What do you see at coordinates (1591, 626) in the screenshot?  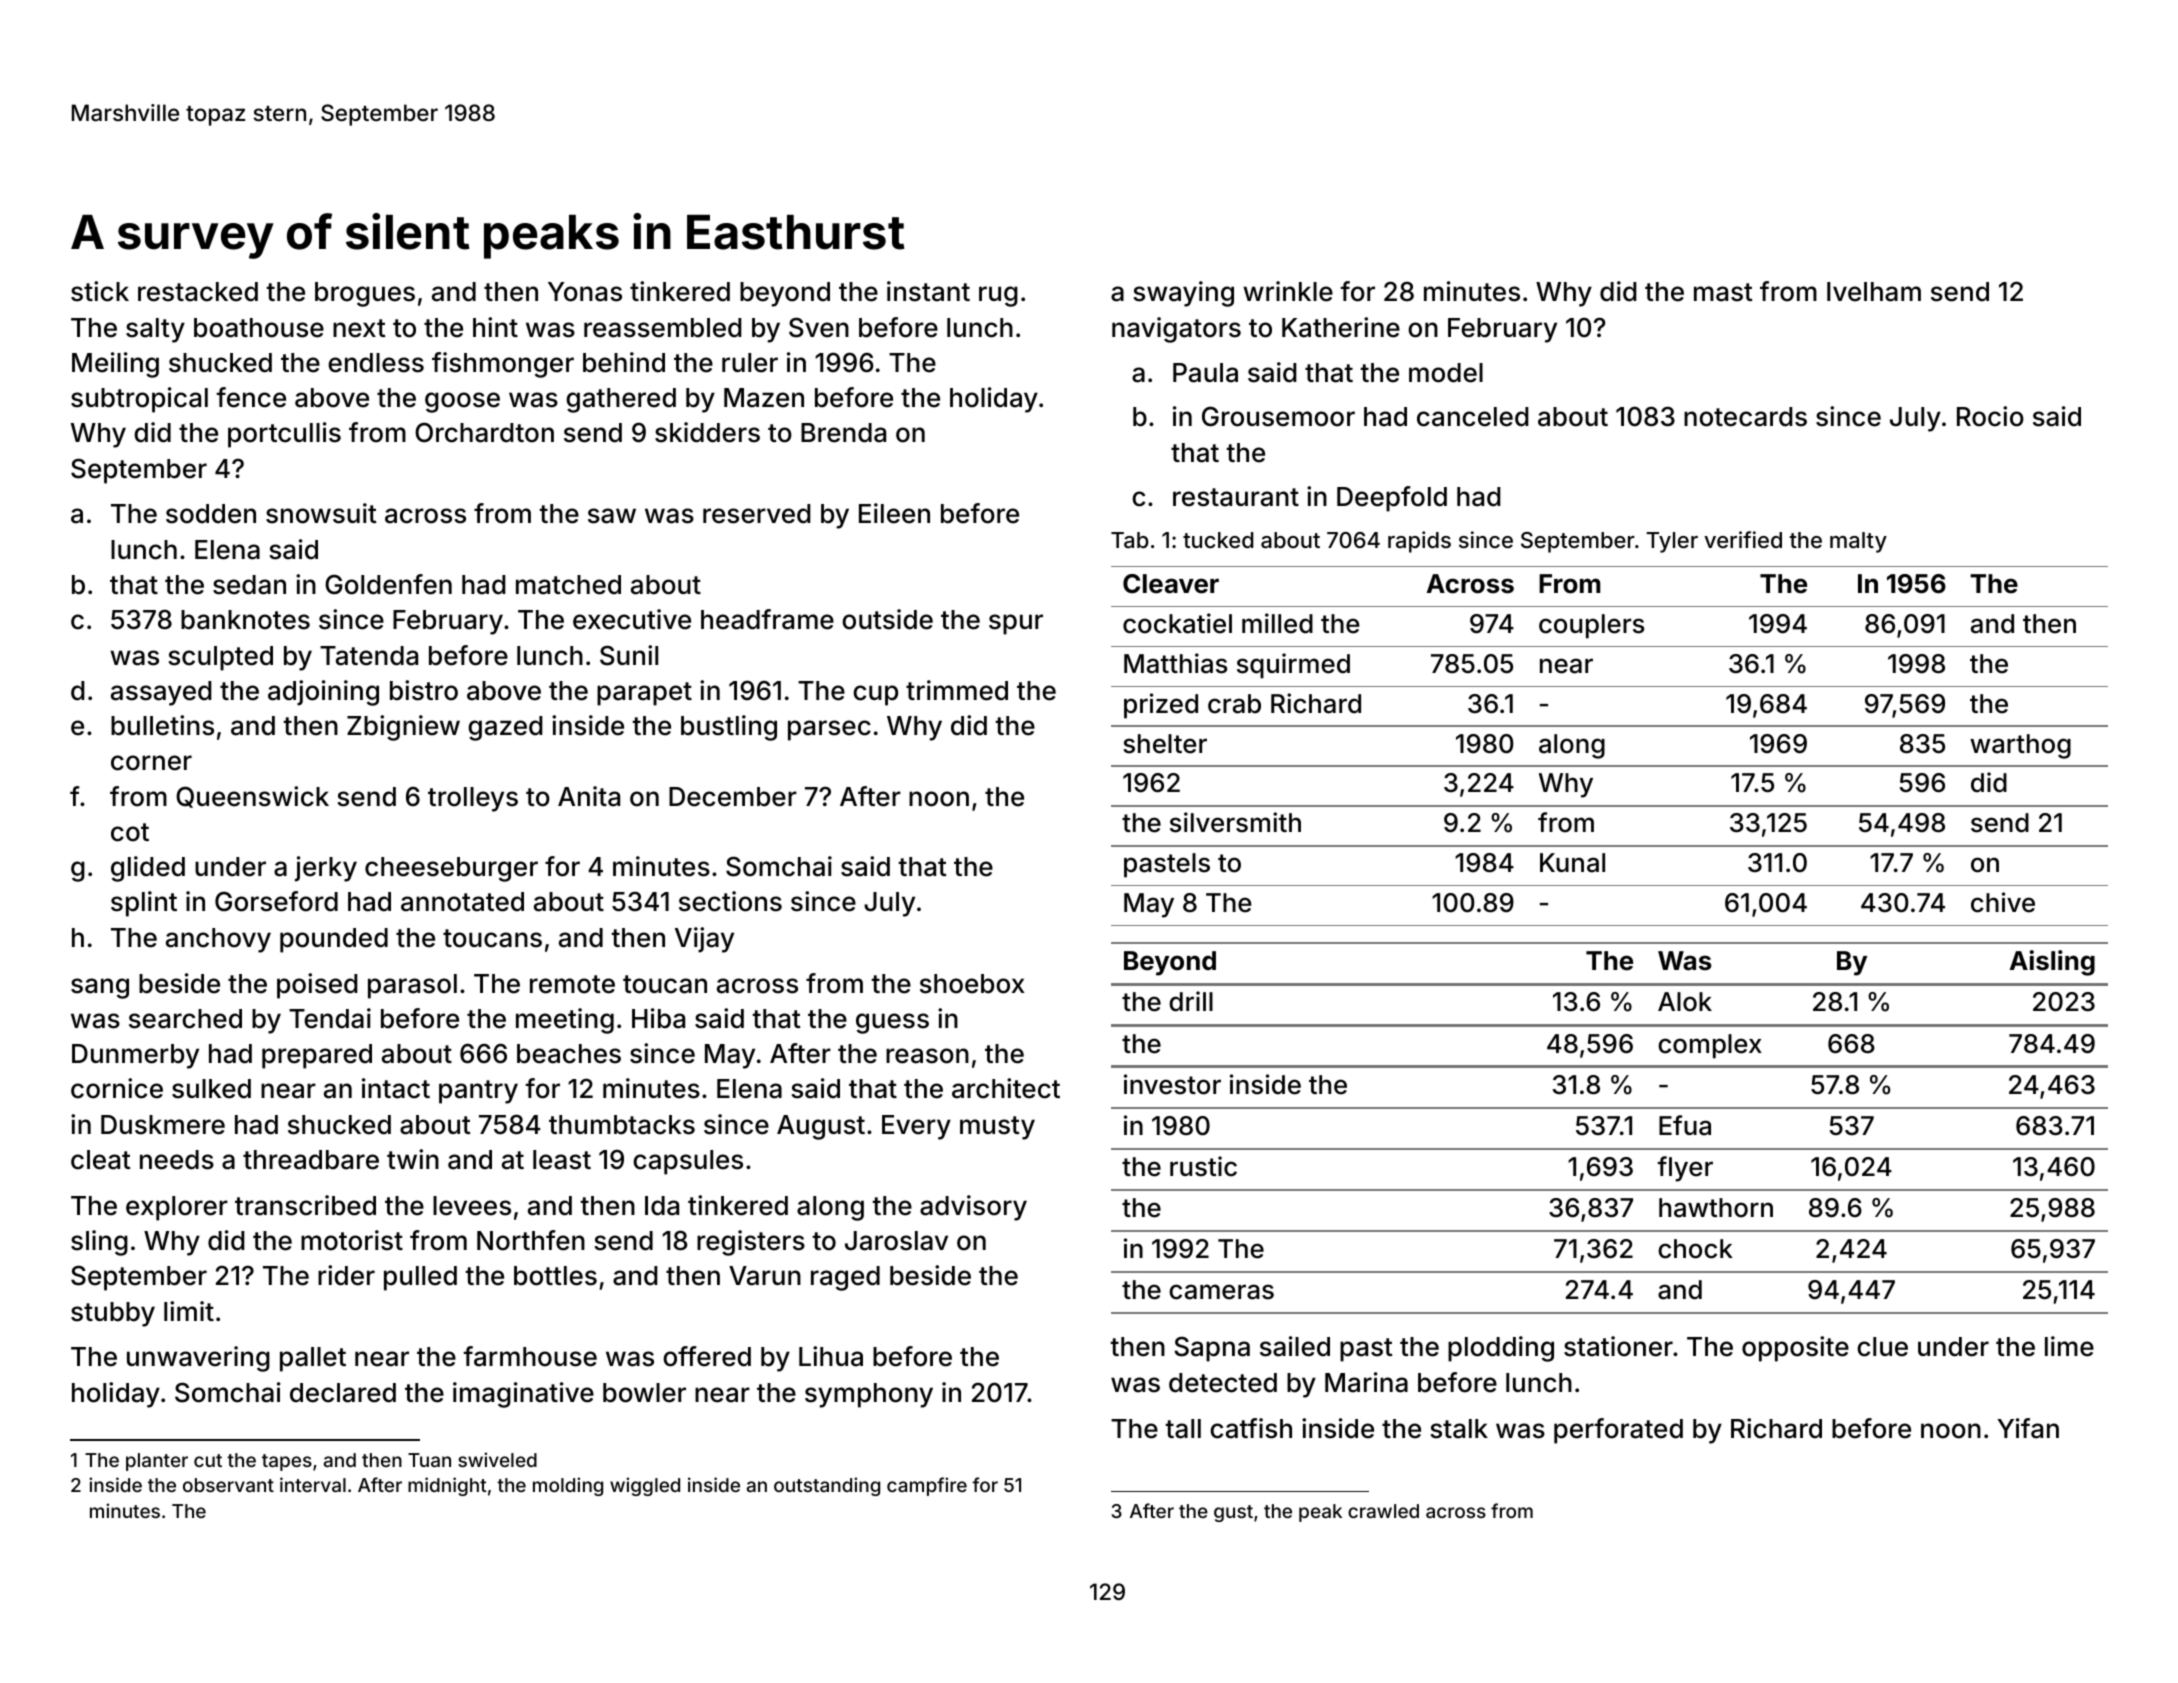 I see `couplers` at bounding box center [1591, 626].
